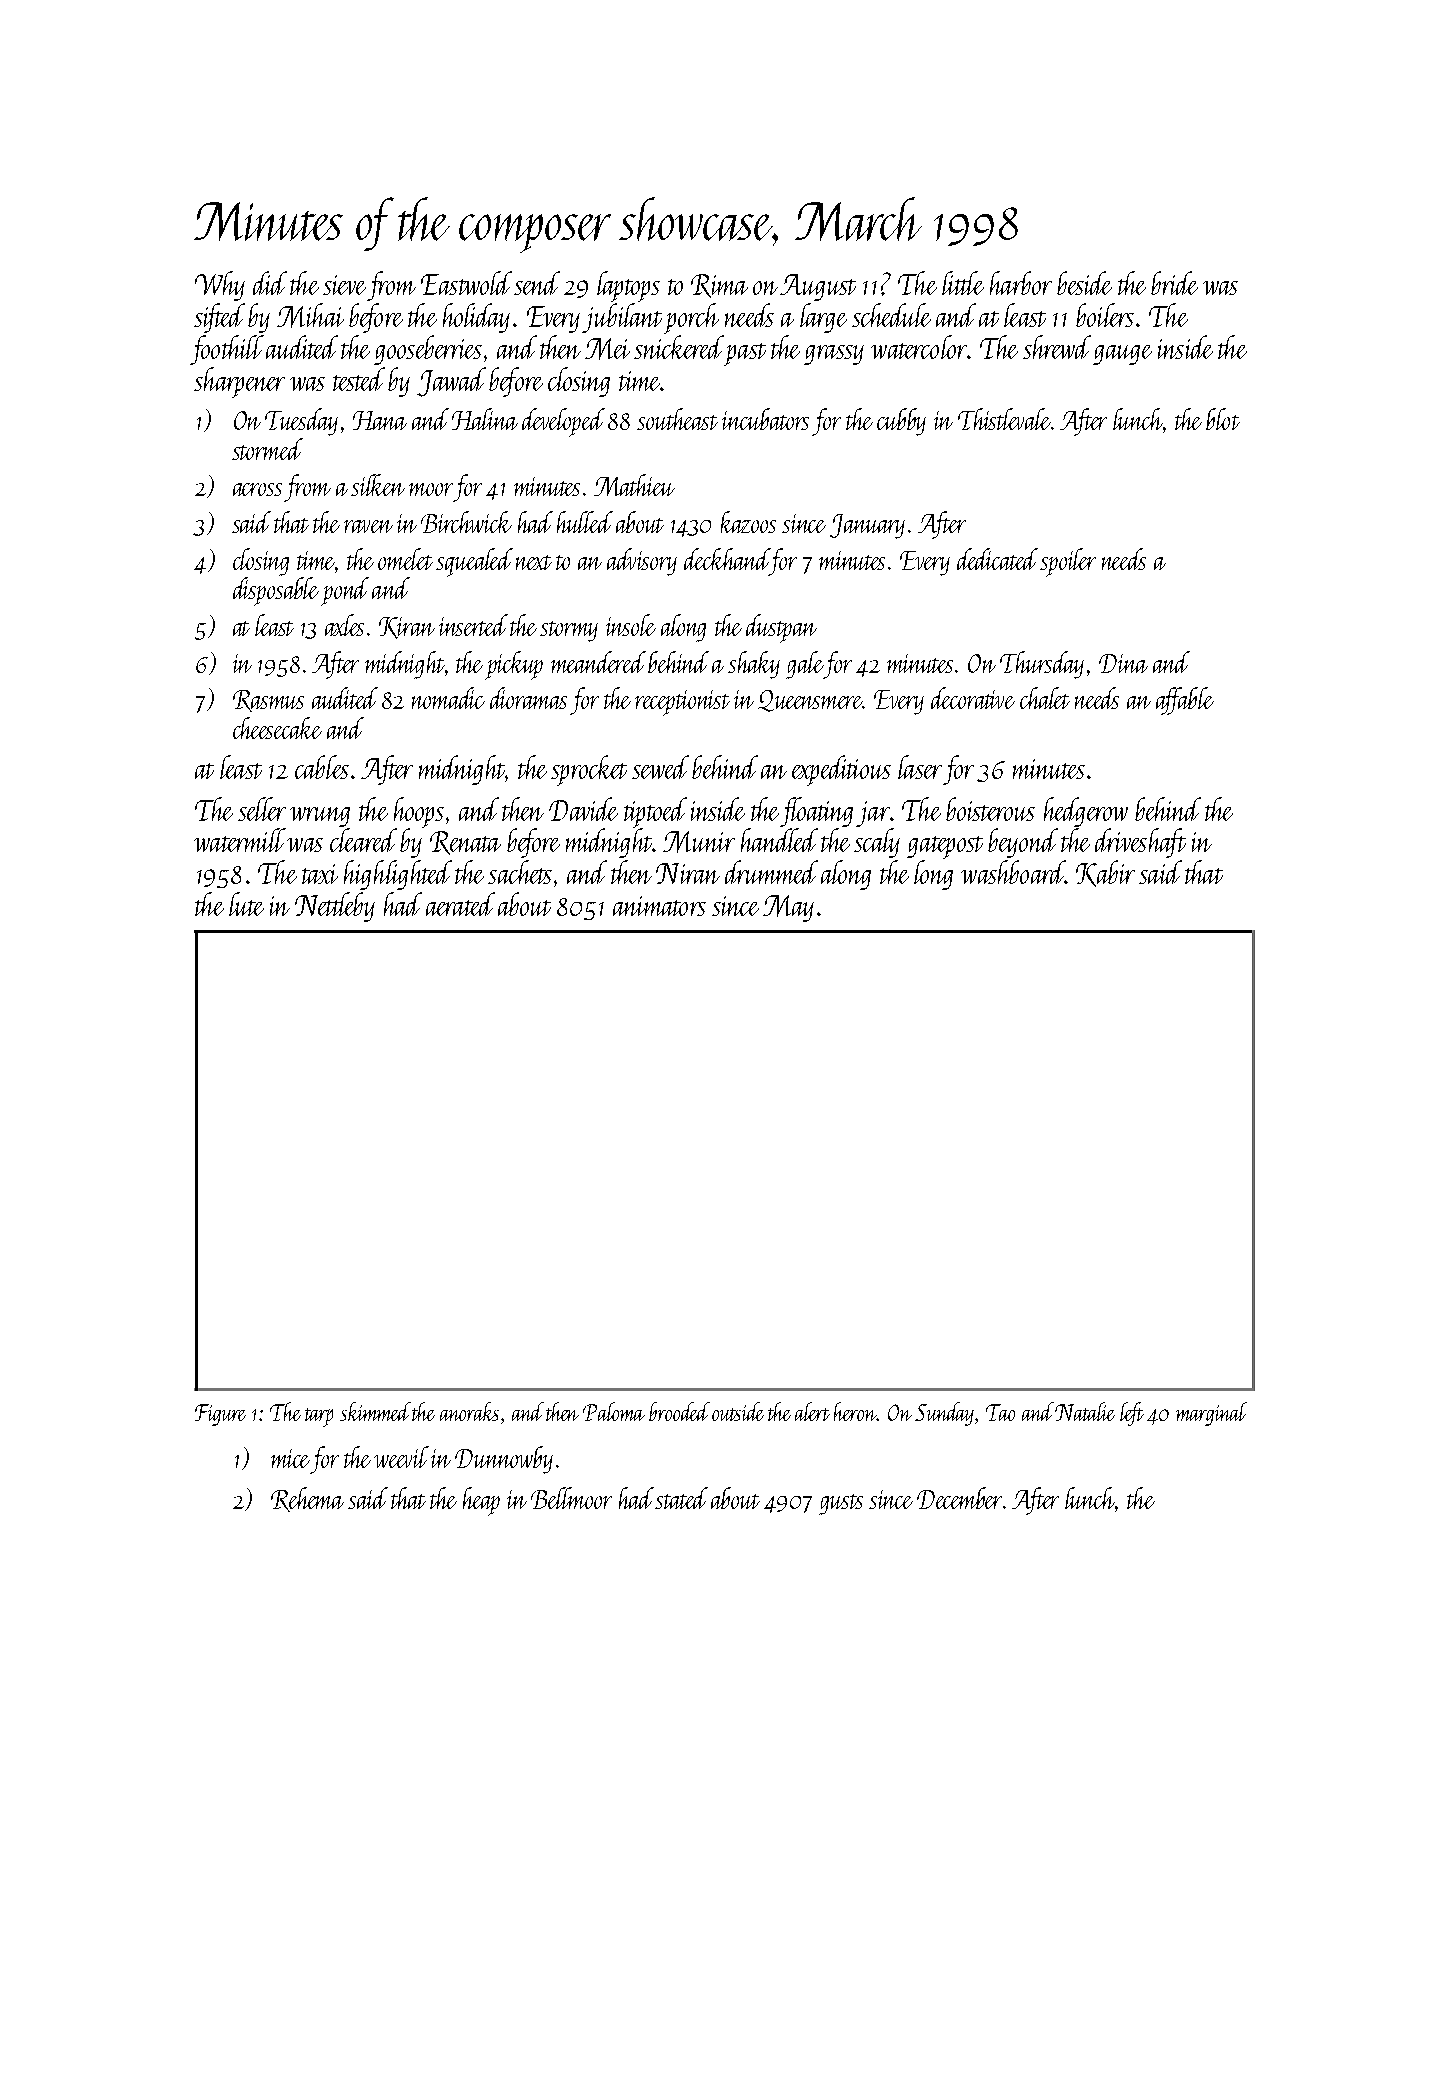 The image size is (1450, 2100). What do you see at coordinates (563, 422) in the page?
I see `developed` at bounding box center [563, 422].
